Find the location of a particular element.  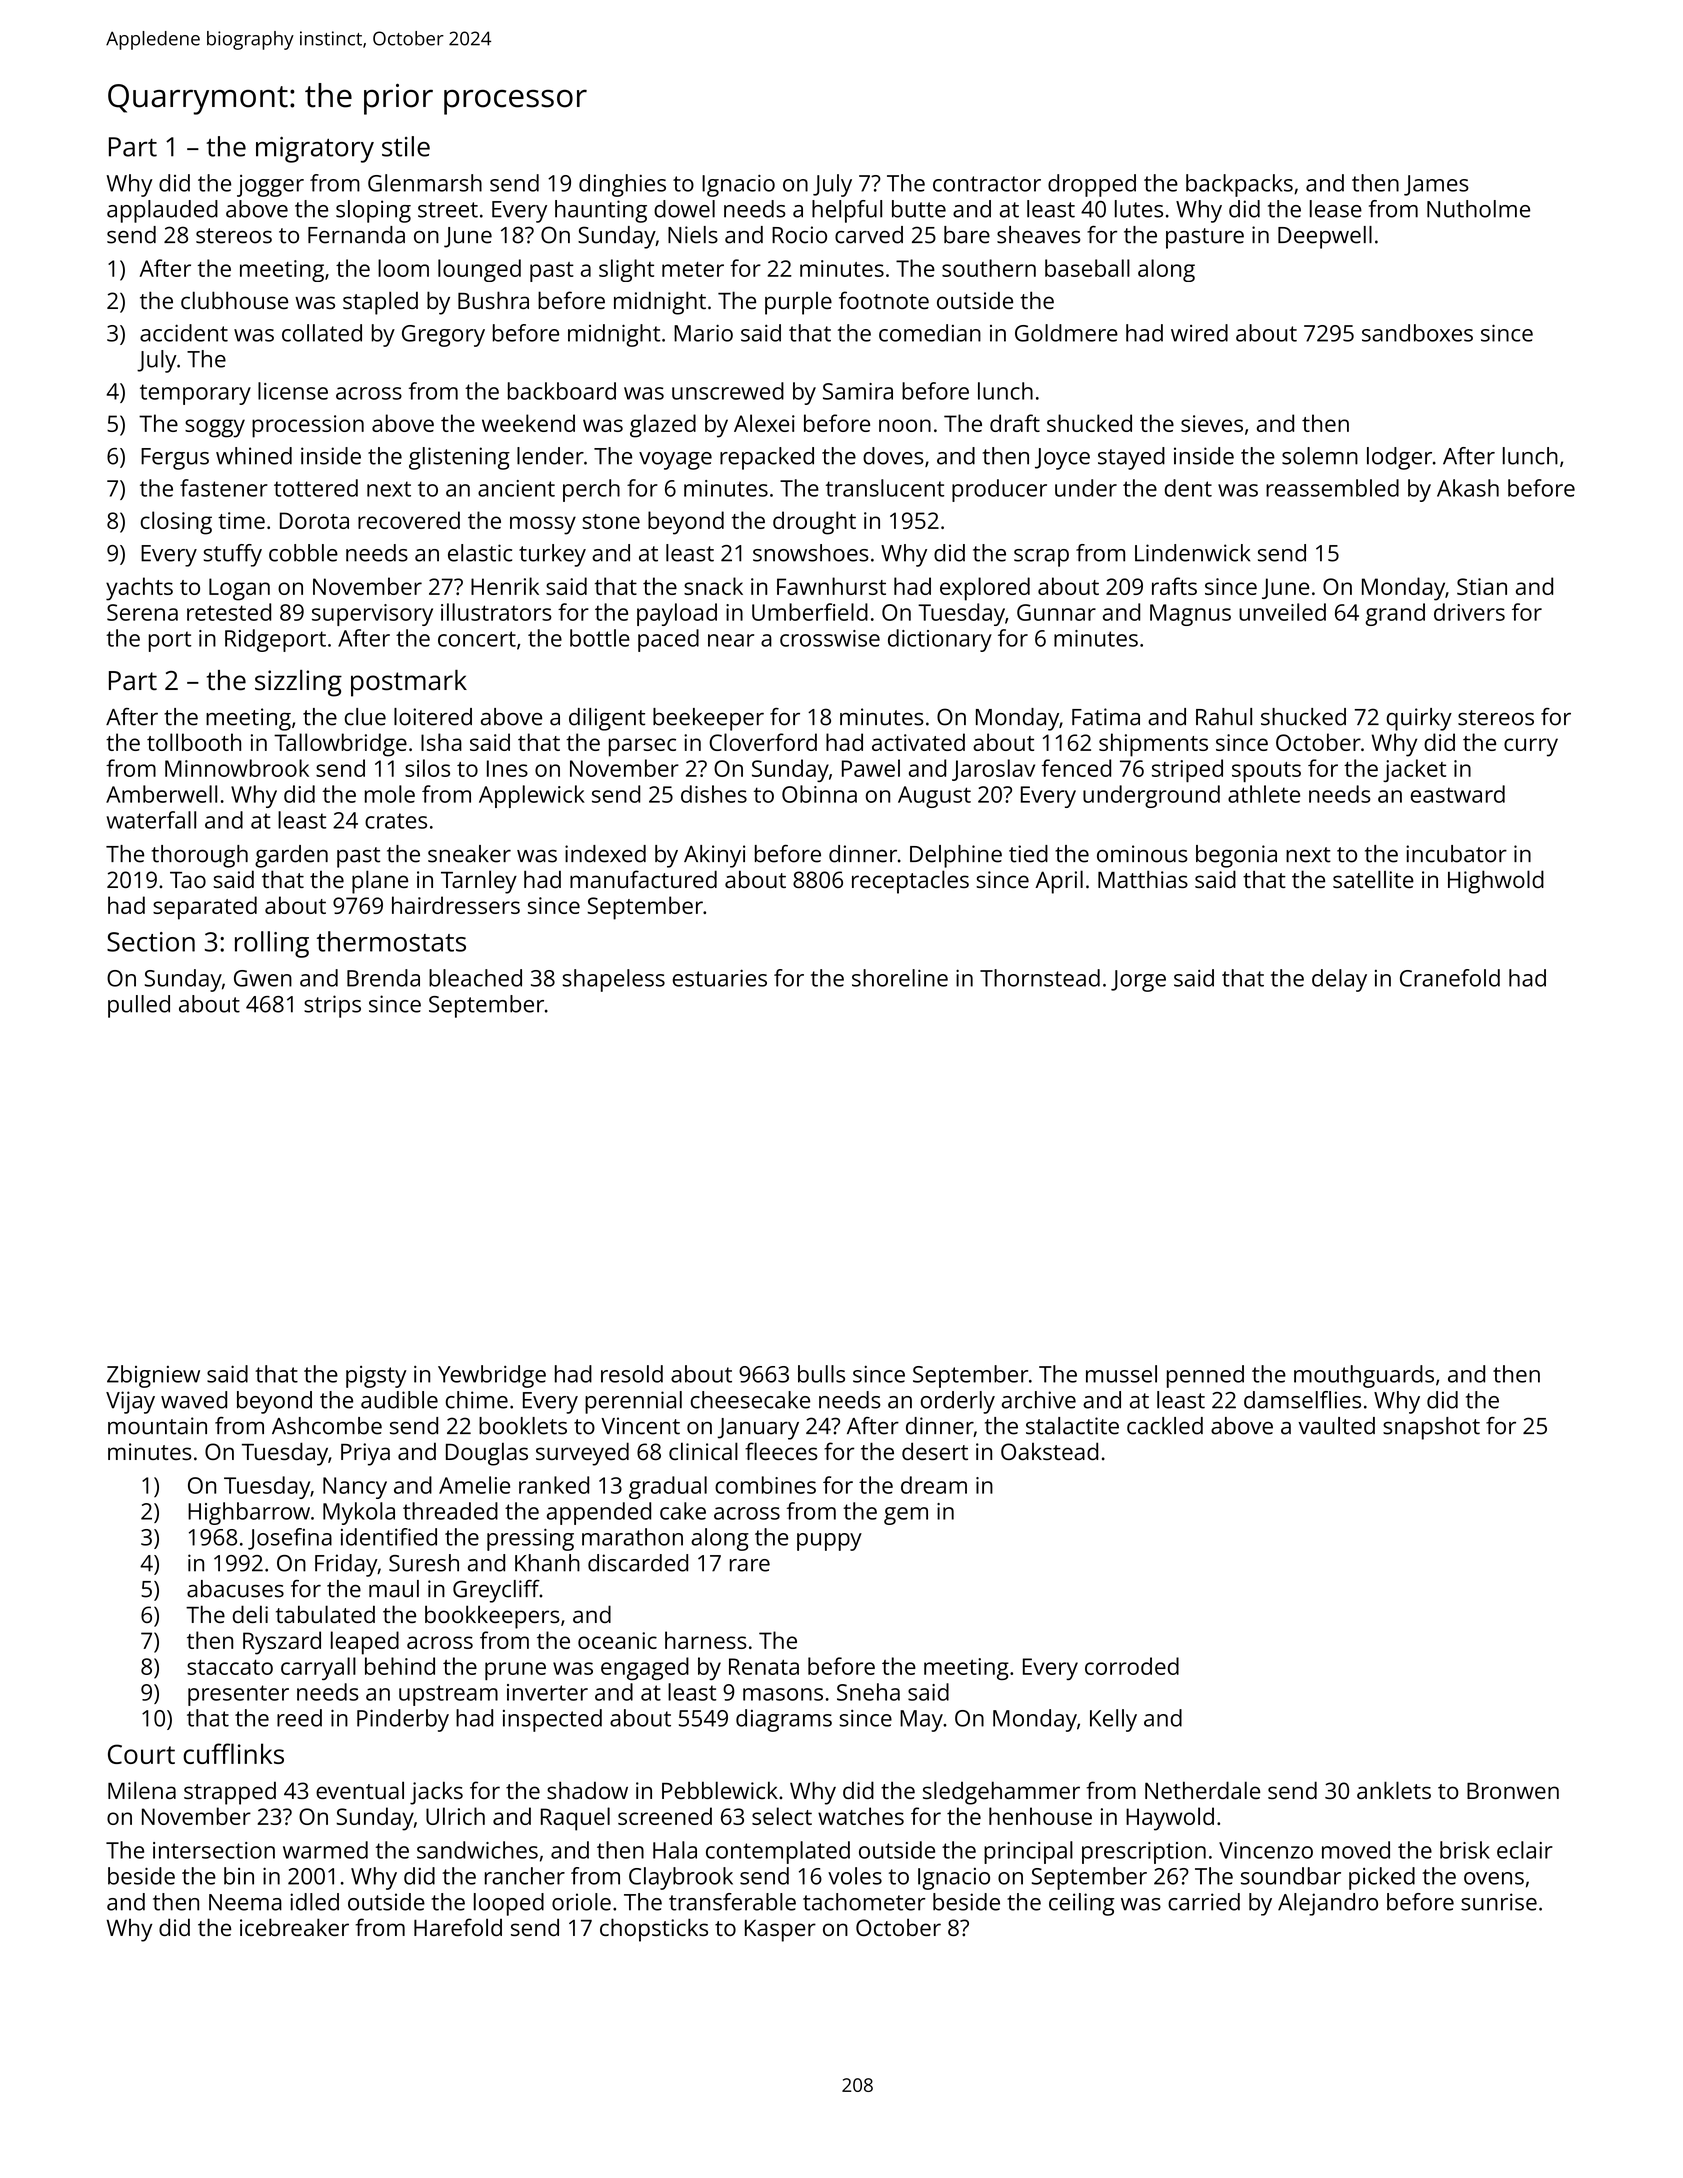

delay is located at coordinates (1339, 980).
